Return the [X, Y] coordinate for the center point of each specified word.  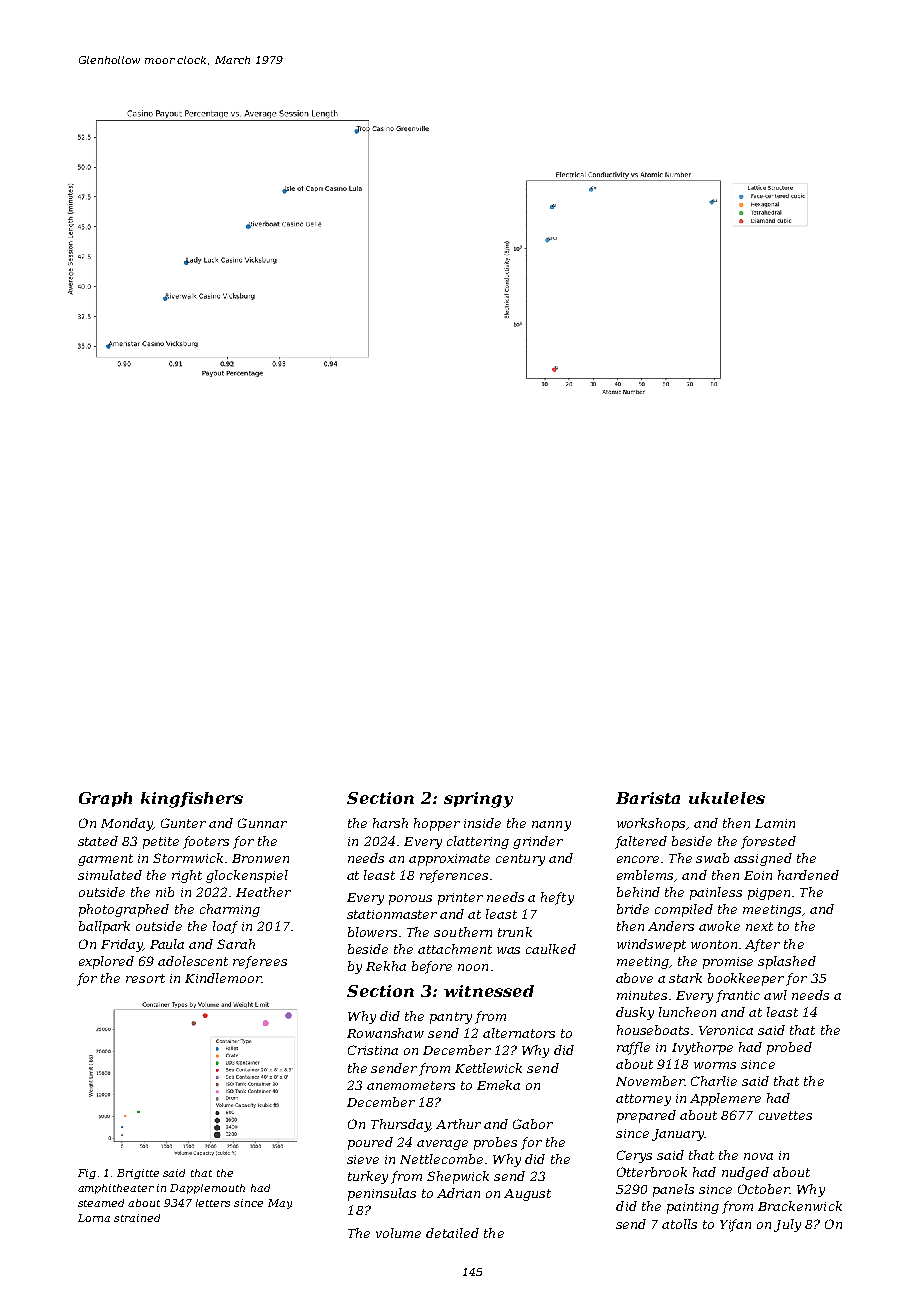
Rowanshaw [385, 1033]
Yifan [735, 1225]
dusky [635, 1013]
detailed [452, 1233]
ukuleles [727, 798]
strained [137, 1218]
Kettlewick [488, 1068]
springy [478, 800]
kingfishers [192, 800]
